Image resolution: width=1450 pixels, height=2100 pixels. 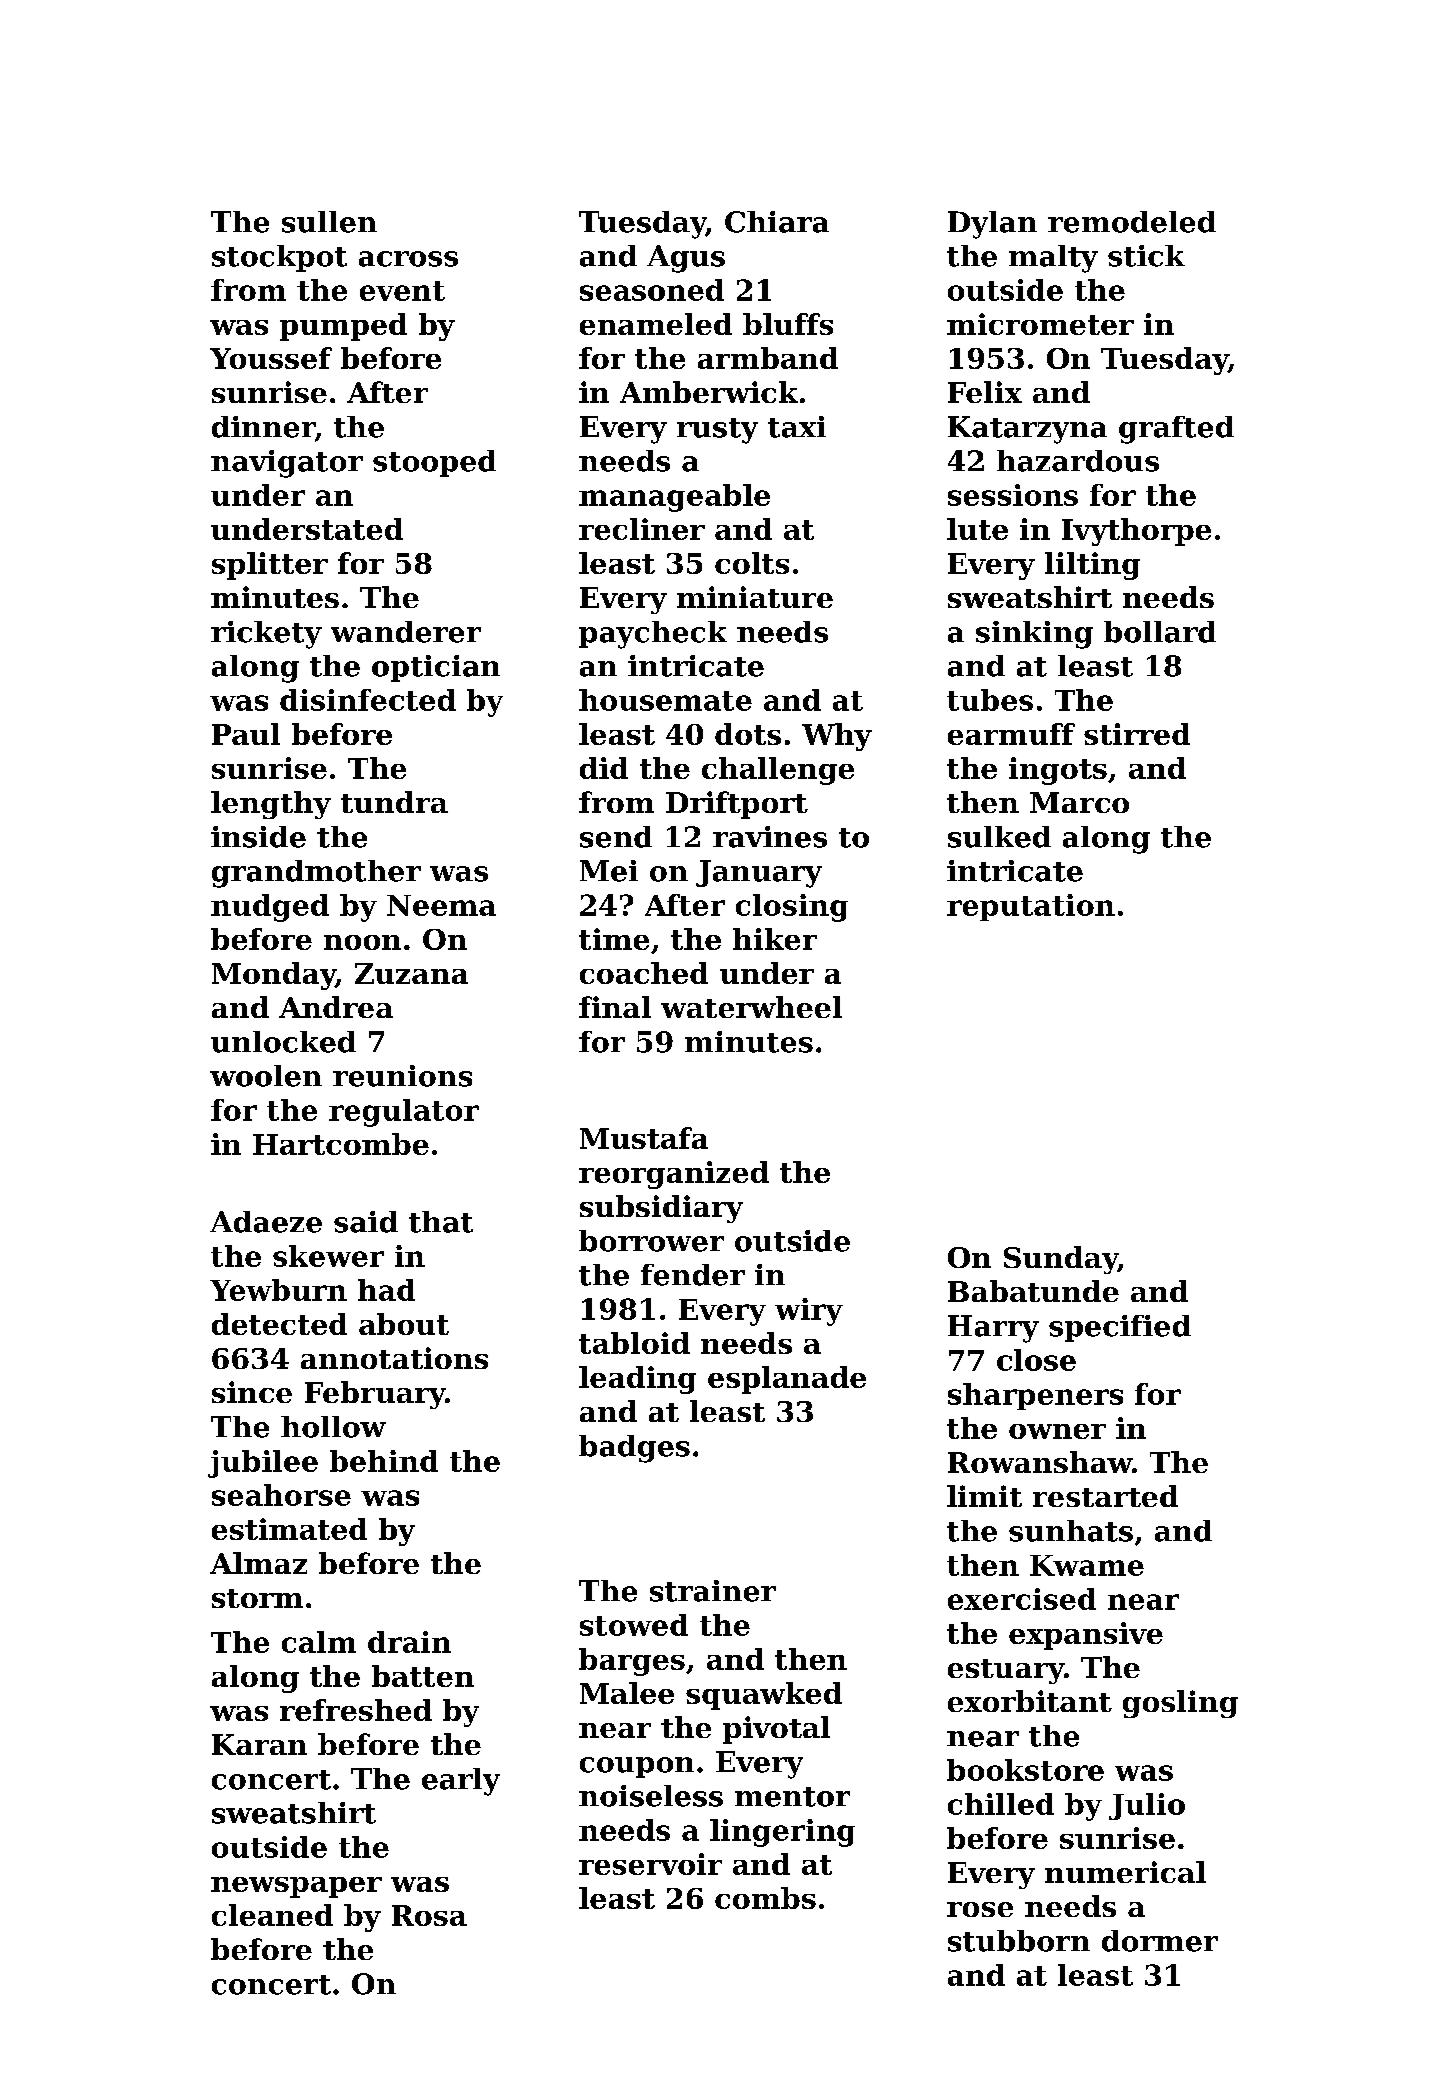 What do you see at coordinates (809, 1312) in the screenshot?
I see `wiry` at bounding box center [809, 1312].
